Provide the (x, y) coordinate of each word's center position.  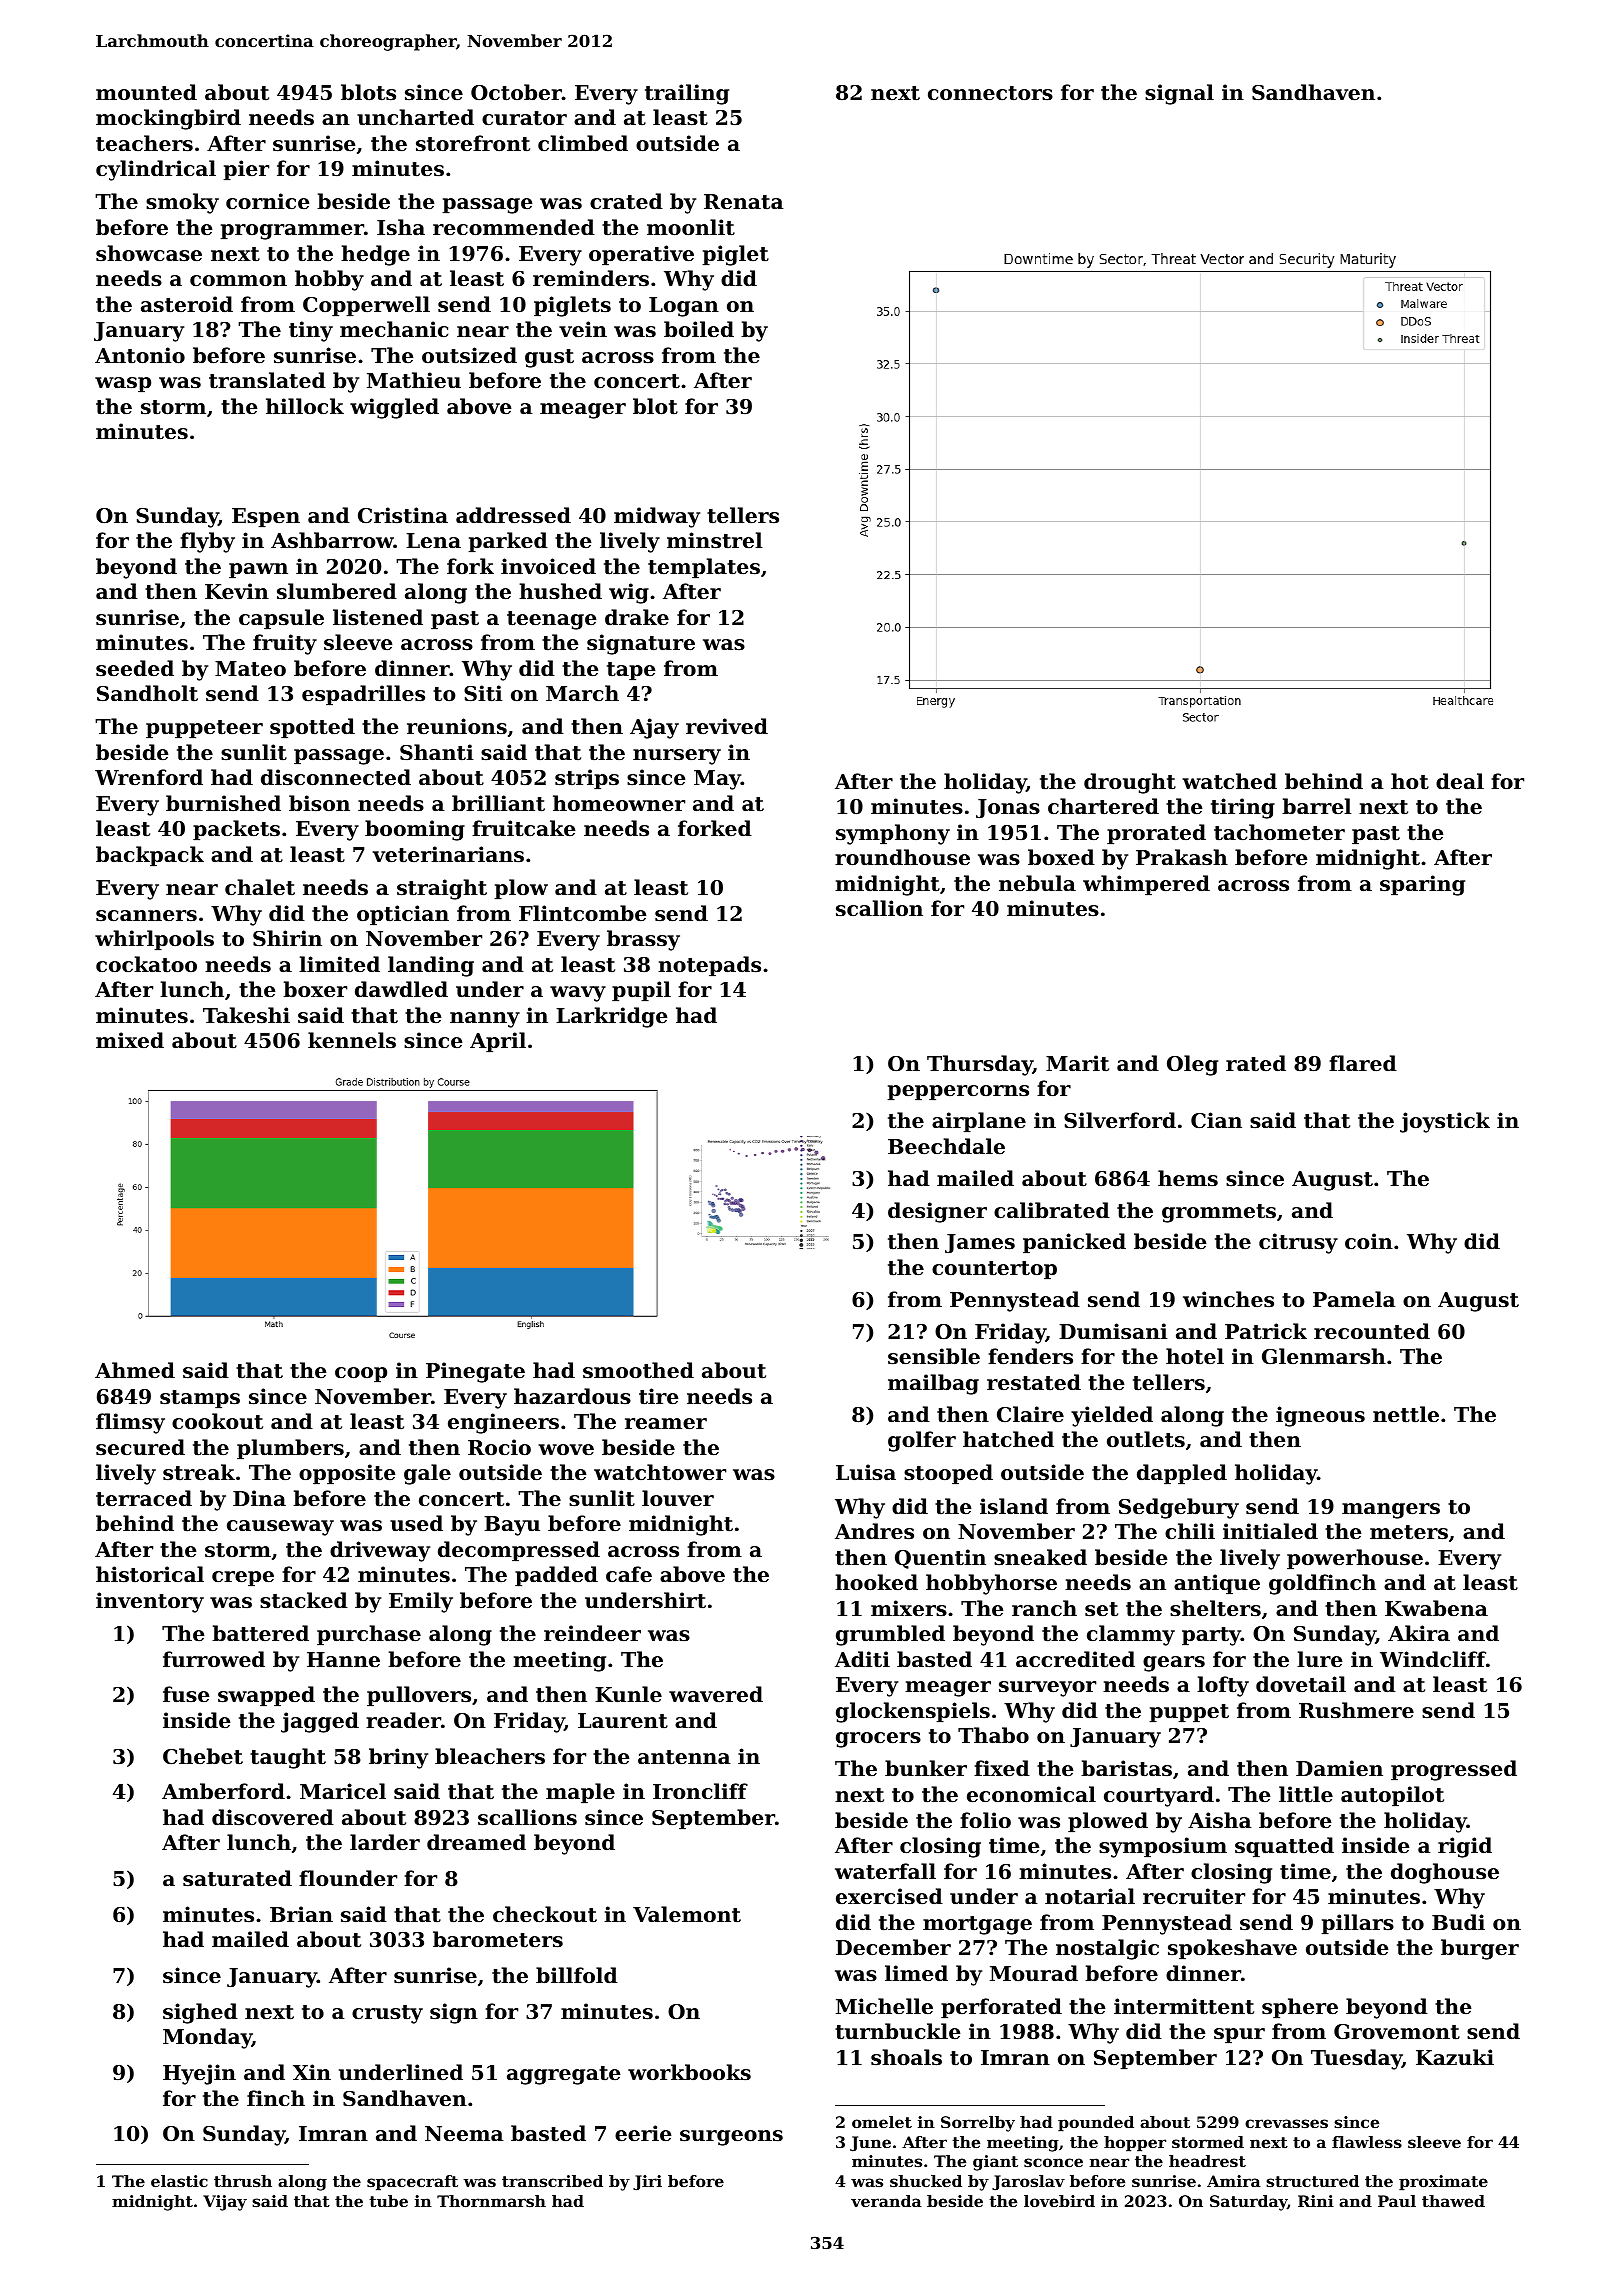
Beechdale (946, 1146)
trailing (687, 94)
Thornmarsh (491, 2201)
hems (1188, 1178)
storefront (473, 143)
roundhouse (902, 857)
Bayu (512, 1526)
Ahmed (135, 1370)
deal (1460, 781)
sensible (934, 1356)
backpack (150, 856)
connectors (990, 93)
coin (1369, 1241)
